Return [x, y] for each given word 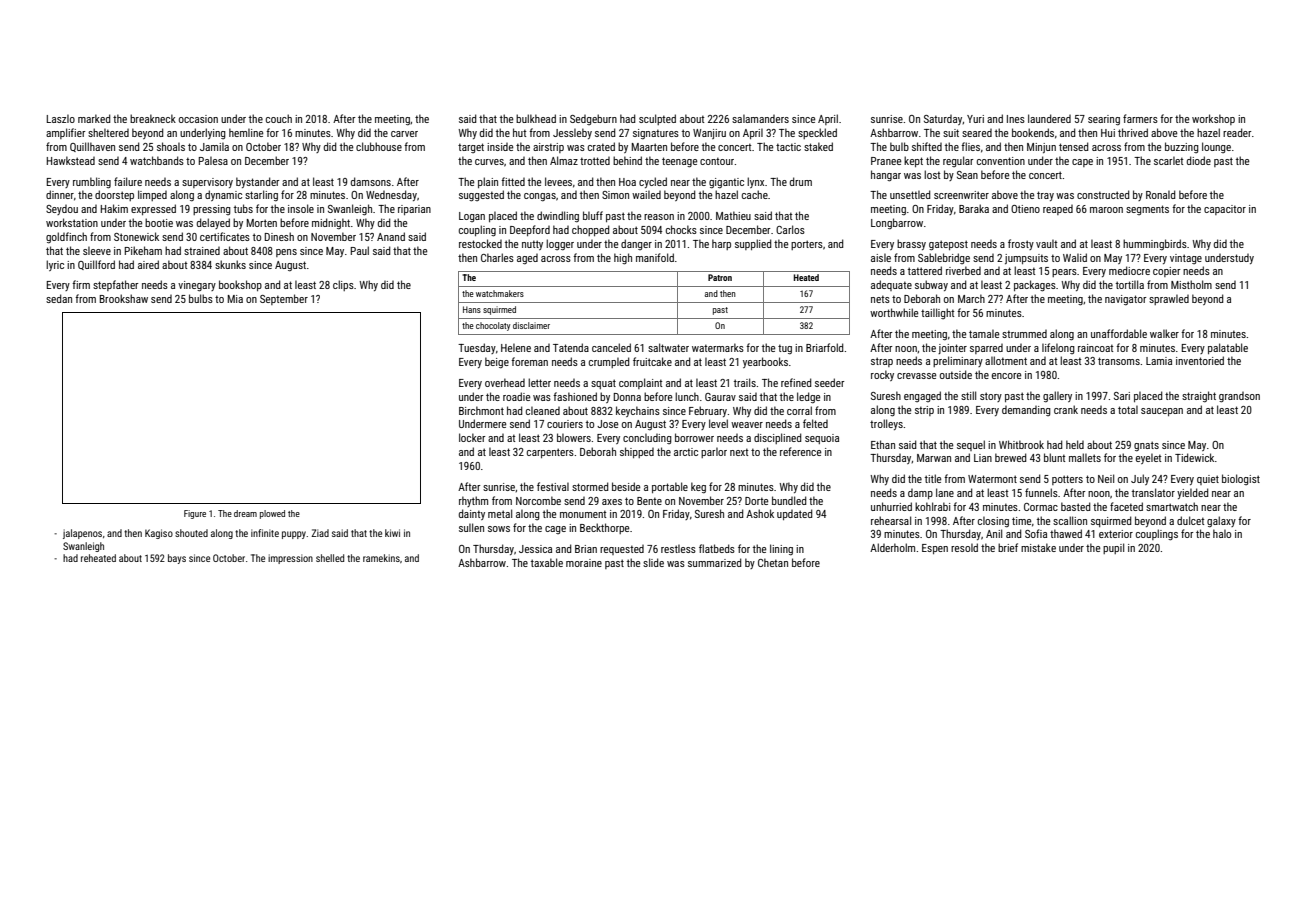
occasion [198, 119]
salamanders [760, 118]
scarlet [1168, 160]
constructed [1103, 194]
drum [801, 181]
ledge [808, 398]
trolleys [886, 424]
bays [177, 559]
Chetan [773, 562]
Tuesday [477, 348]
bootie [159, 222]
